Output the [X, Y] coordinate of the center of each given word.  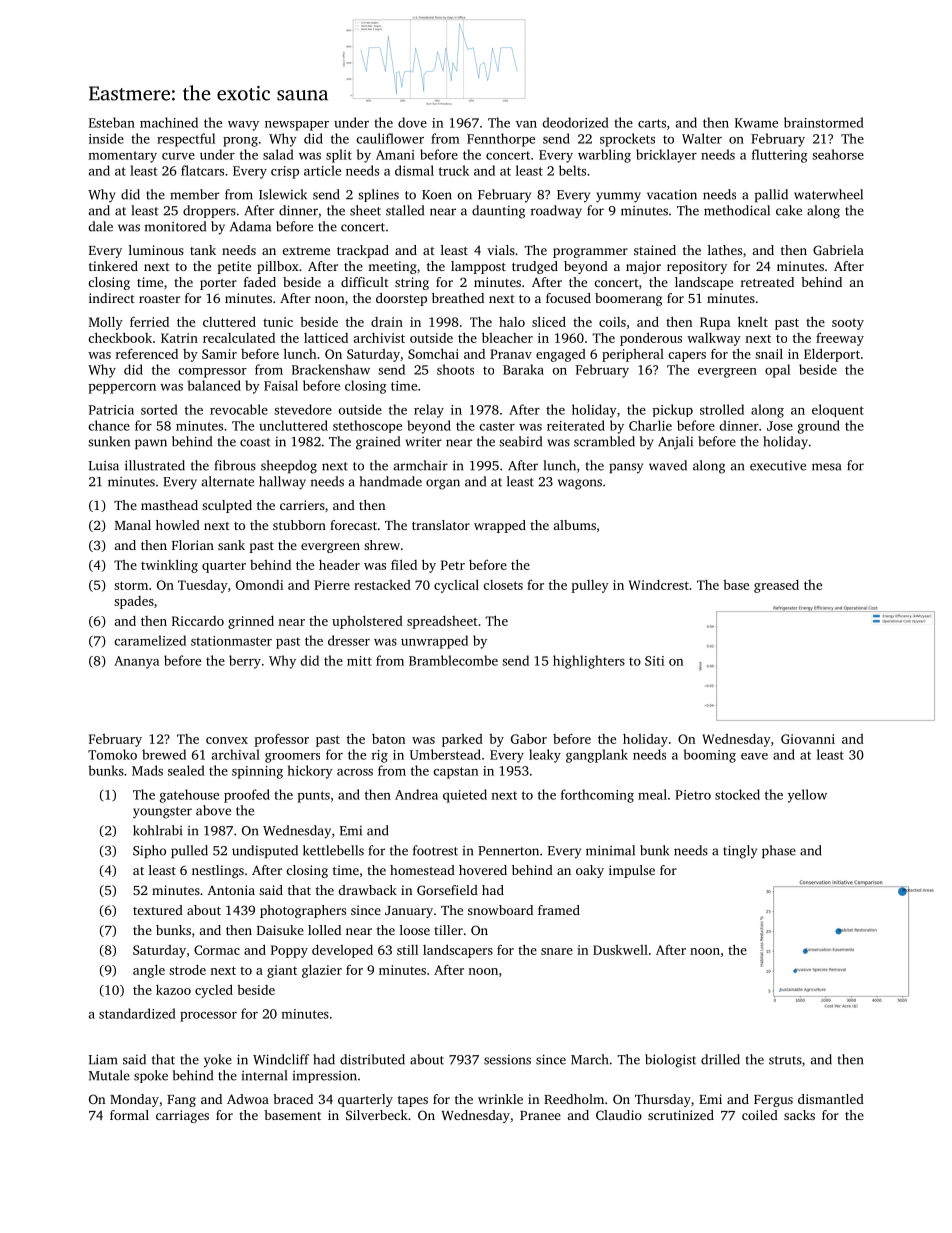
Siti [654, 661]
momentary [123, 157]
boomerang [628, 299]
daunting [498, 212]
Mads [147, 770]
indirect [112, 298]
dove [412, 122]
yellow [807, 796]
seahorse [838, 154]
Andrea [416, 794]
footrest [435, 850]
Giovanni [808, 739]
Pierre [332, 585]
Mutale [109, 1075]
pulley [590, 586]
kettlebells [333, 850]
